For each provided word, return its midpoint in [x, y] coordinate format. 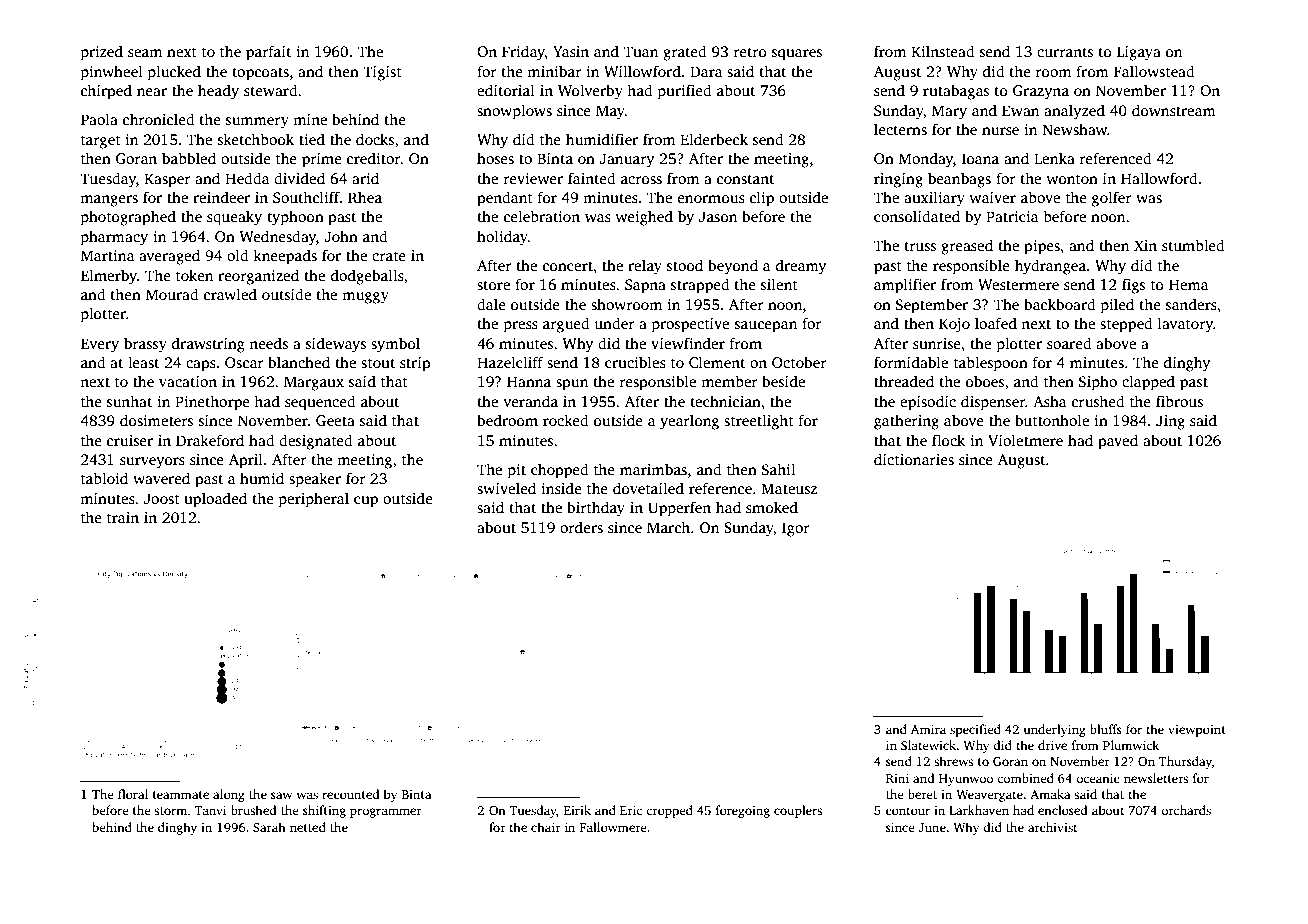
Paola [99, 119]
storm [170, 811]
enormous [711, 199]
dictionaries [914, 459]
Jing [1170, 422]
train [123, 517]
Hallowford [1159, 178]
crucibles [635, 362]
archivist [1052, 827]
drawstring [208, 345]
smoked [772, 507]
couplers [798, 811]
